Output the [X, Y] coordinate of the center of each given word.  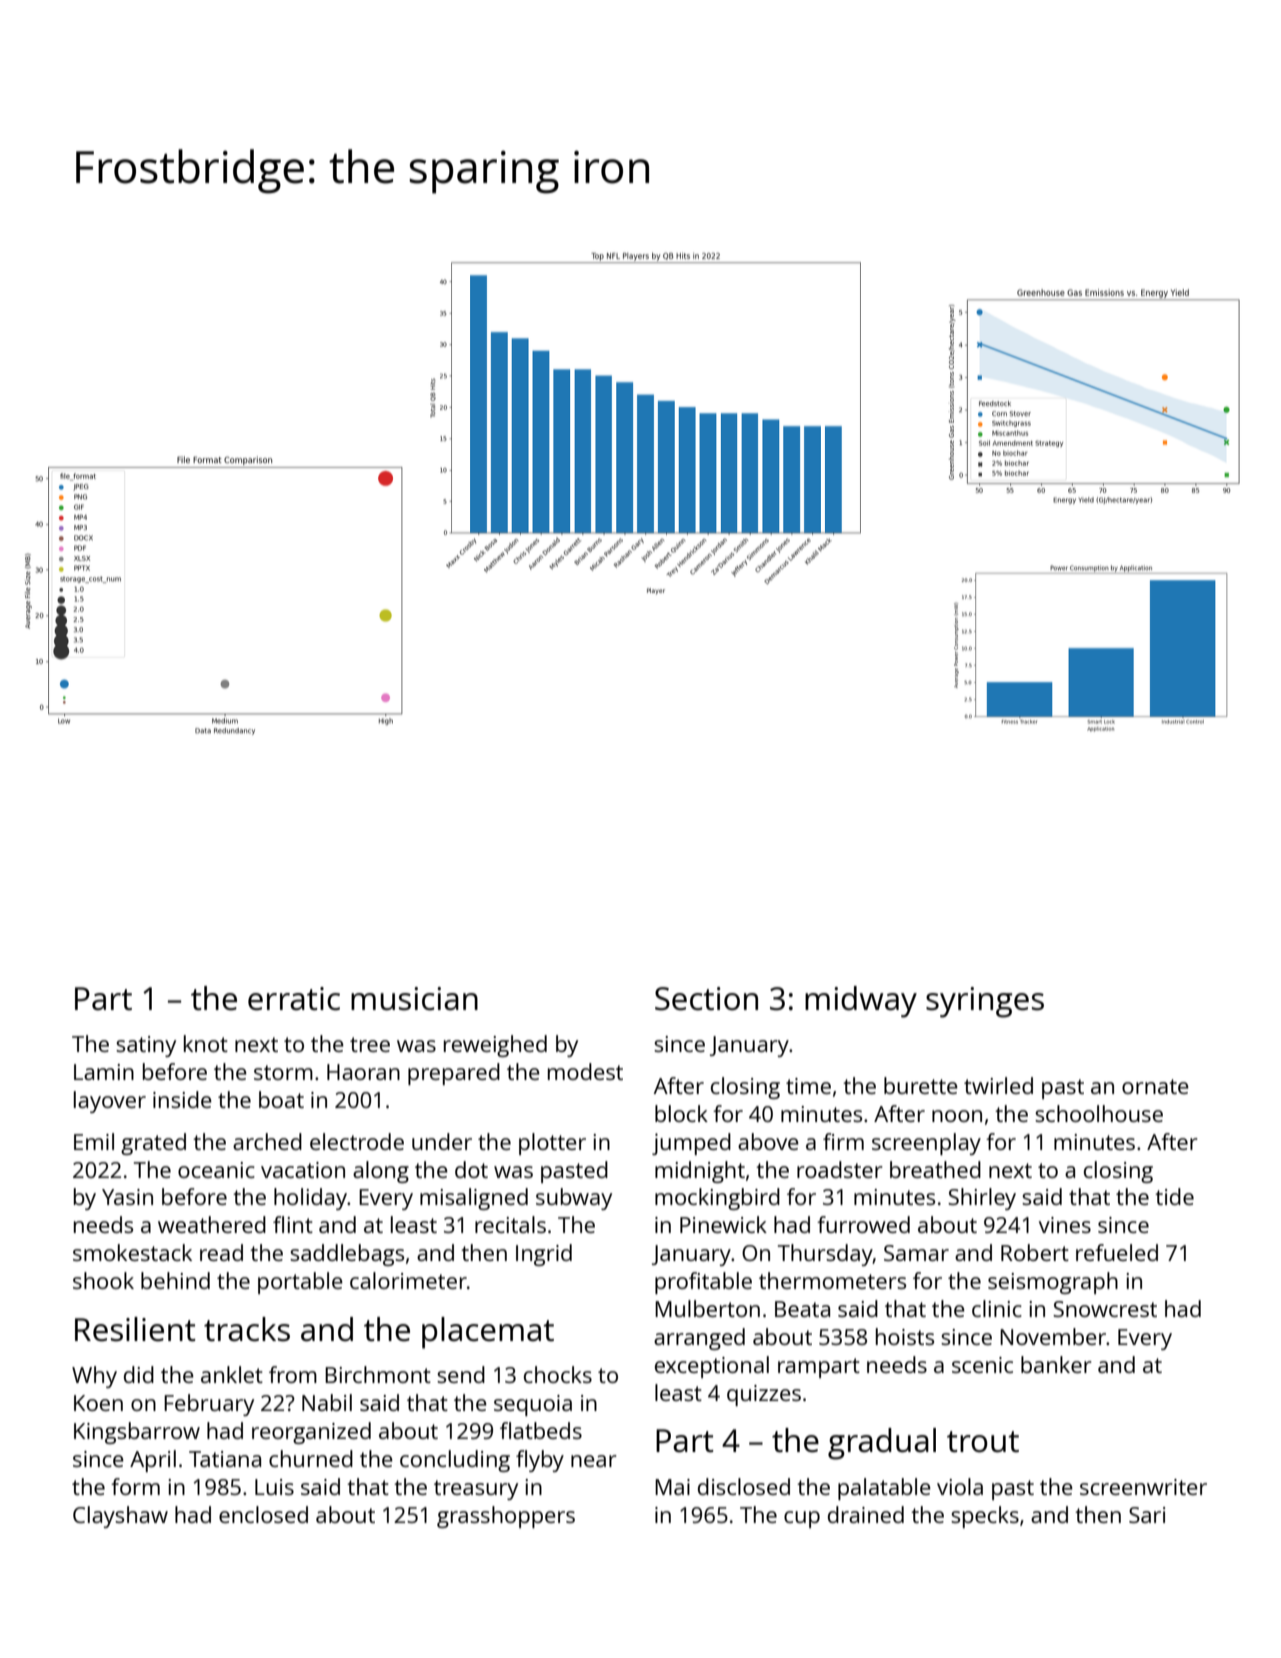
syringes [985, 1002]
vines [1065, 1225]
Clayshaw [120, 1517]
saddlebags [347, 1255]
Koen [98, 1403]
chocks [558, 1374]
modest [585, 1071]
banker [1056, 1364]
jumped [691, 1144]
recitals [510, 1224]
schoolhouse [1099, 1113]
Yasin [127, 1197]
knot [206, 1043]
